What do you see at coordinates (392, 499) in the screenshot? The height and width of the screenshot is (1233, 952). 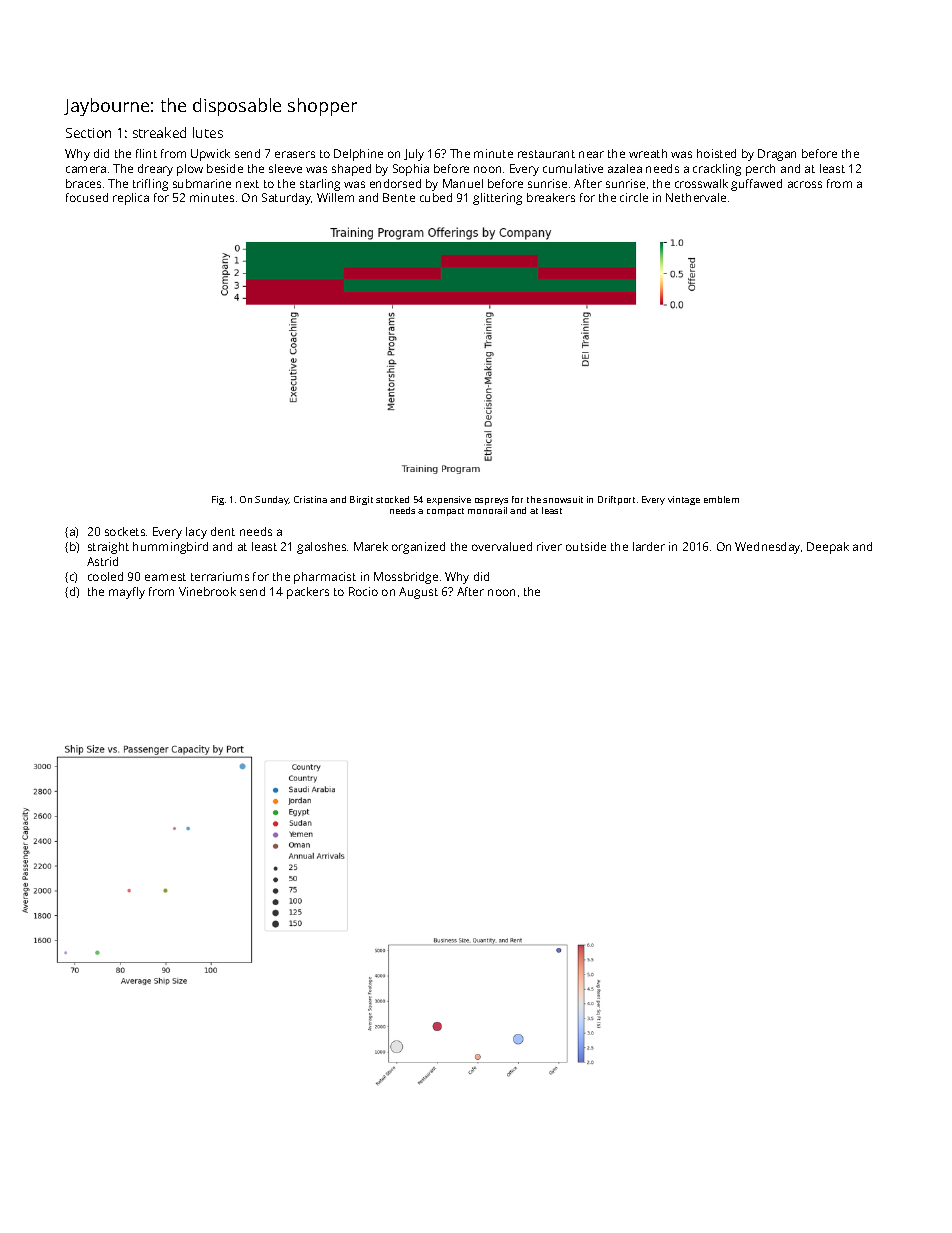 I see `stocked` at bounding box center [392, 499].
